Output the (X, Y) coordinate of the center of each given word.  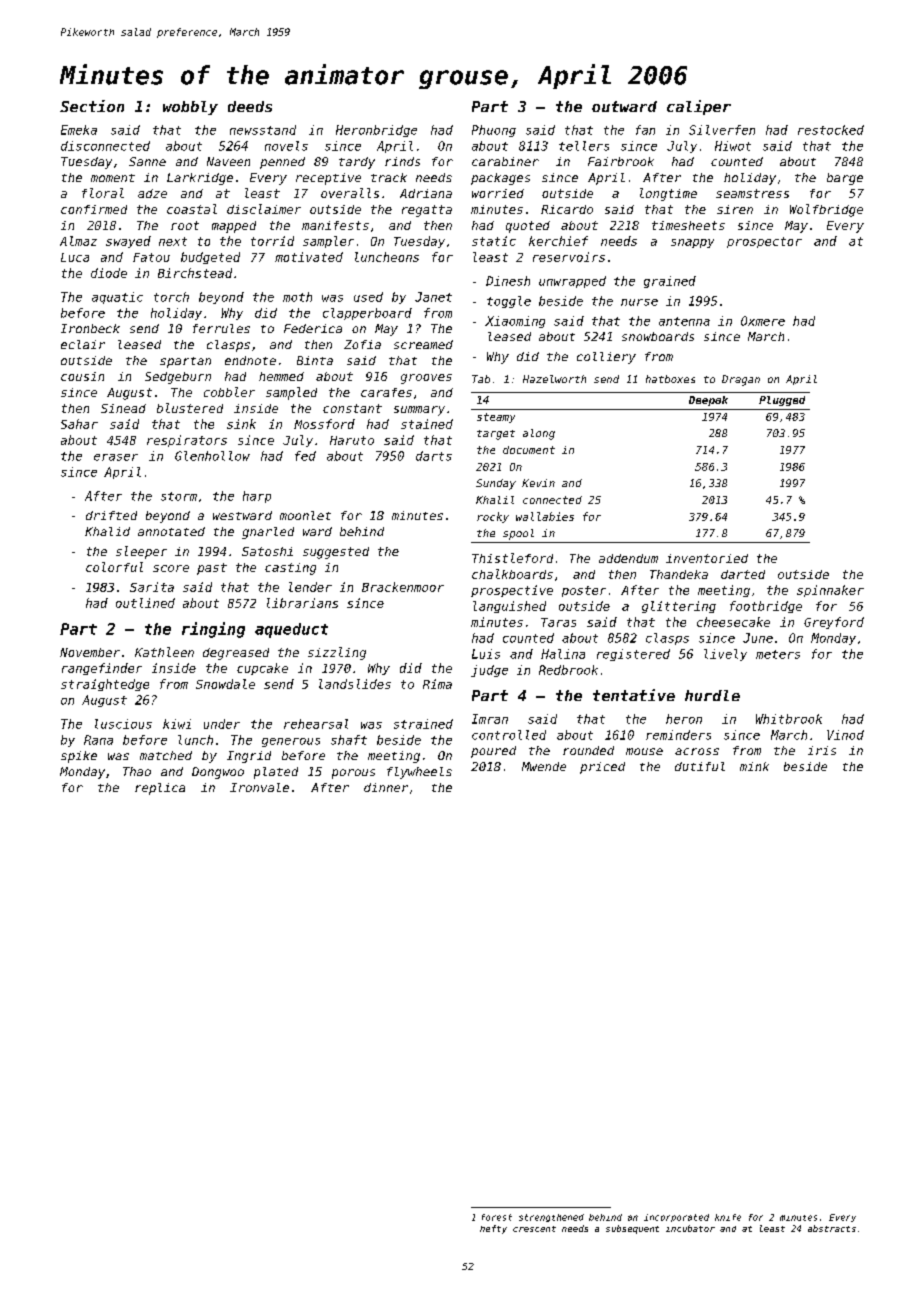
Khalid (107, 531)
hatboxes (670, 379)
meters (778, 654)
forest (497, 1217)
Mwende (544, 766)
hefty (493, 1229)
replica (160, 789)
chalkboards (512, 574)
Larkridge (200, 179)
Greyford (834, 623)
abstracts (832, 1228)
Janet (433, 297)
